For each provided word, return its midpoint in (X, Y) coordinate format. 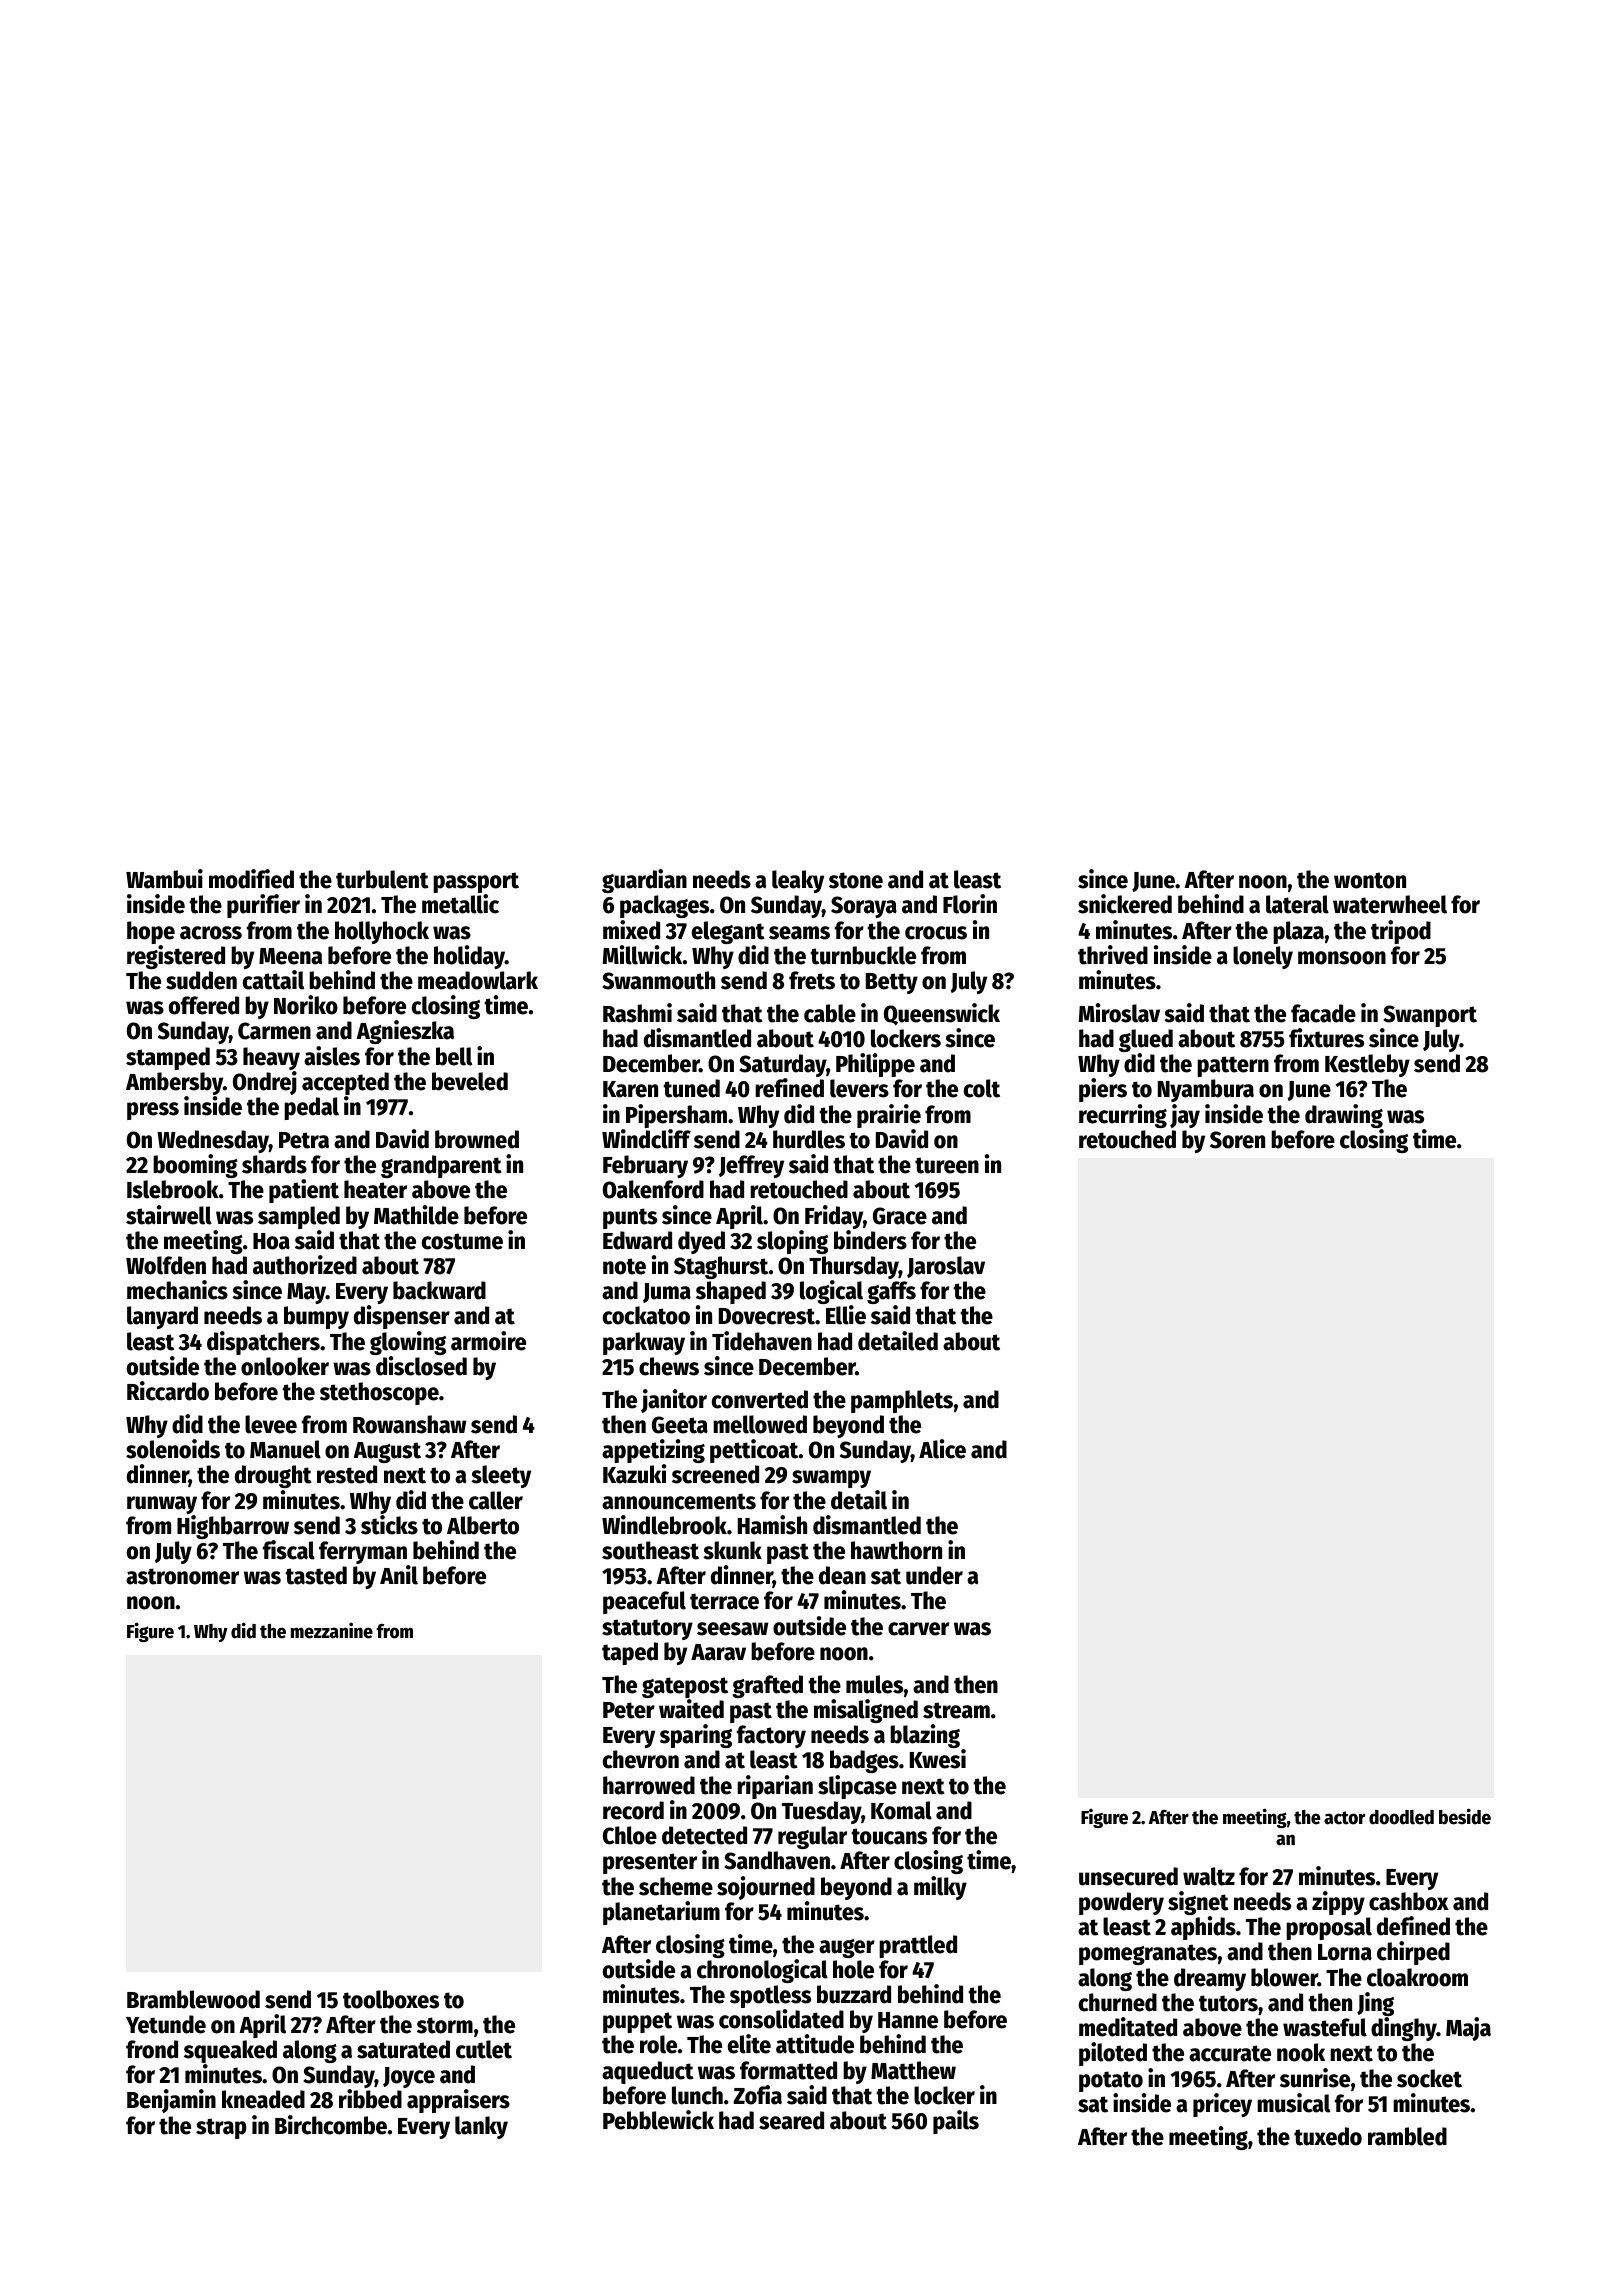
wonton (1370, 880)
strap (221, 2128)
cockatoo (646, 1315)
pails (956, 2122)
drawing (1344, 1116)
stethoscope (379, 1393)
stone (856, 880)
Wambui (164, 879)
